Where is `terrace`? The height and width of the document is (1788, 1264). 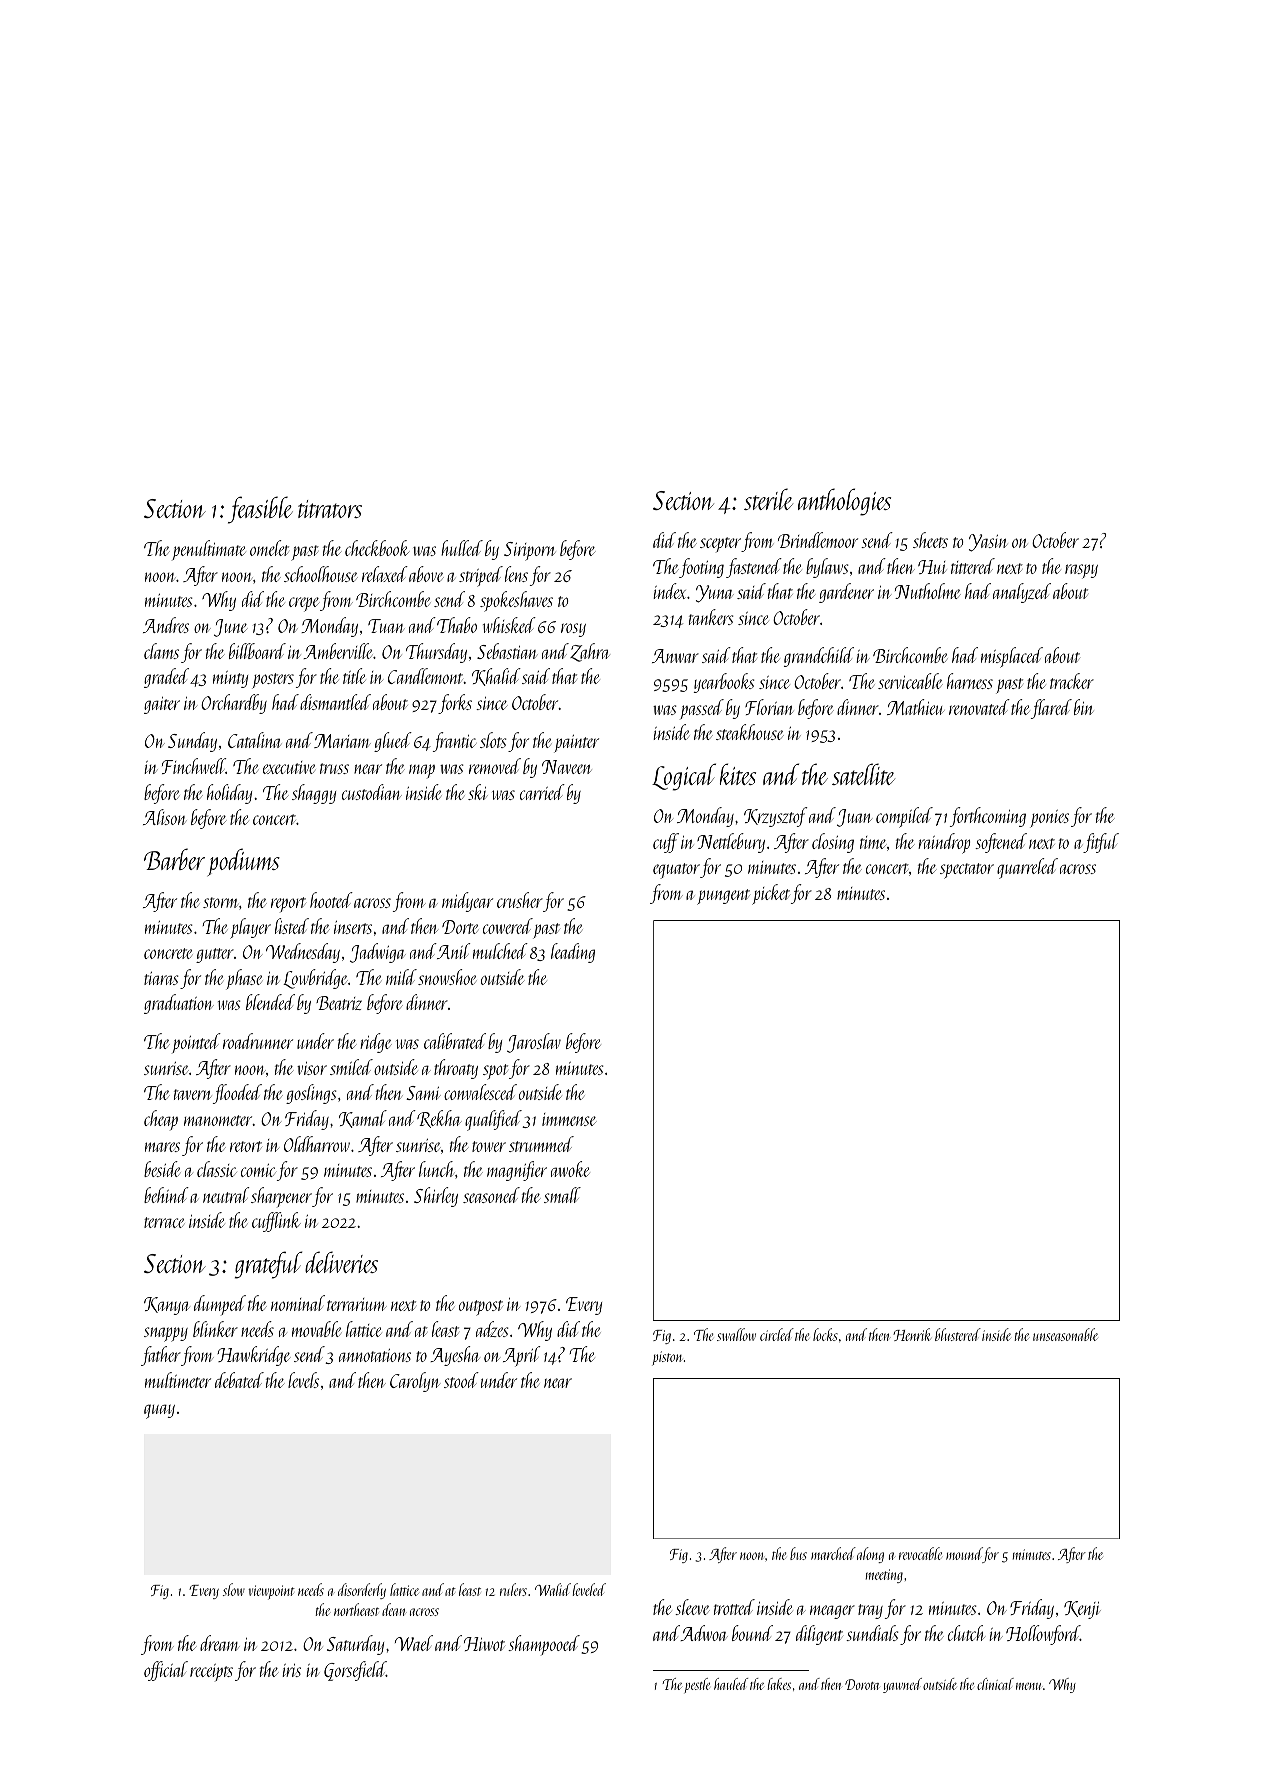
terrace is located at coordinates (164, 1222).
